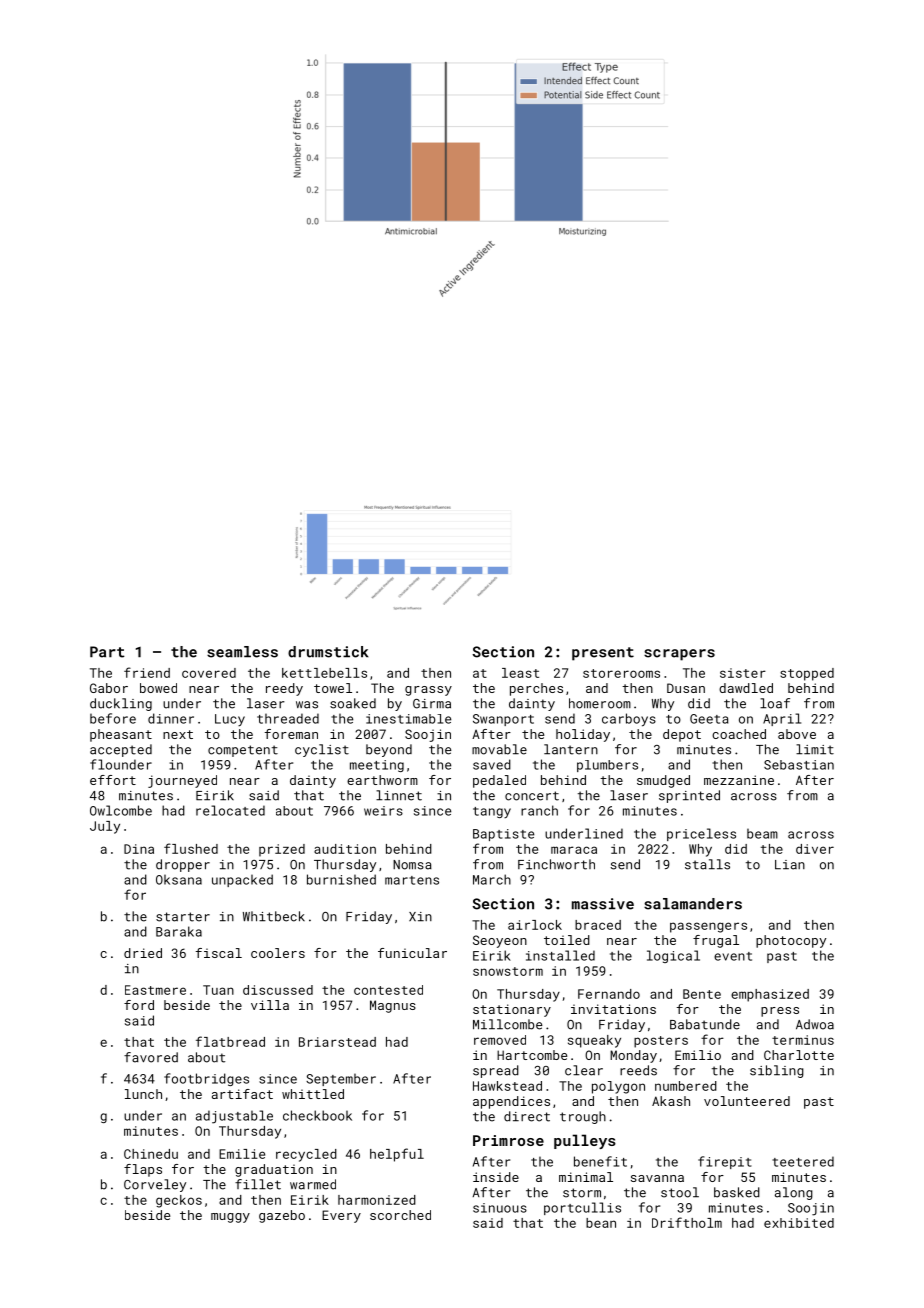  I want to click on emphasized, so click(770, 995).
